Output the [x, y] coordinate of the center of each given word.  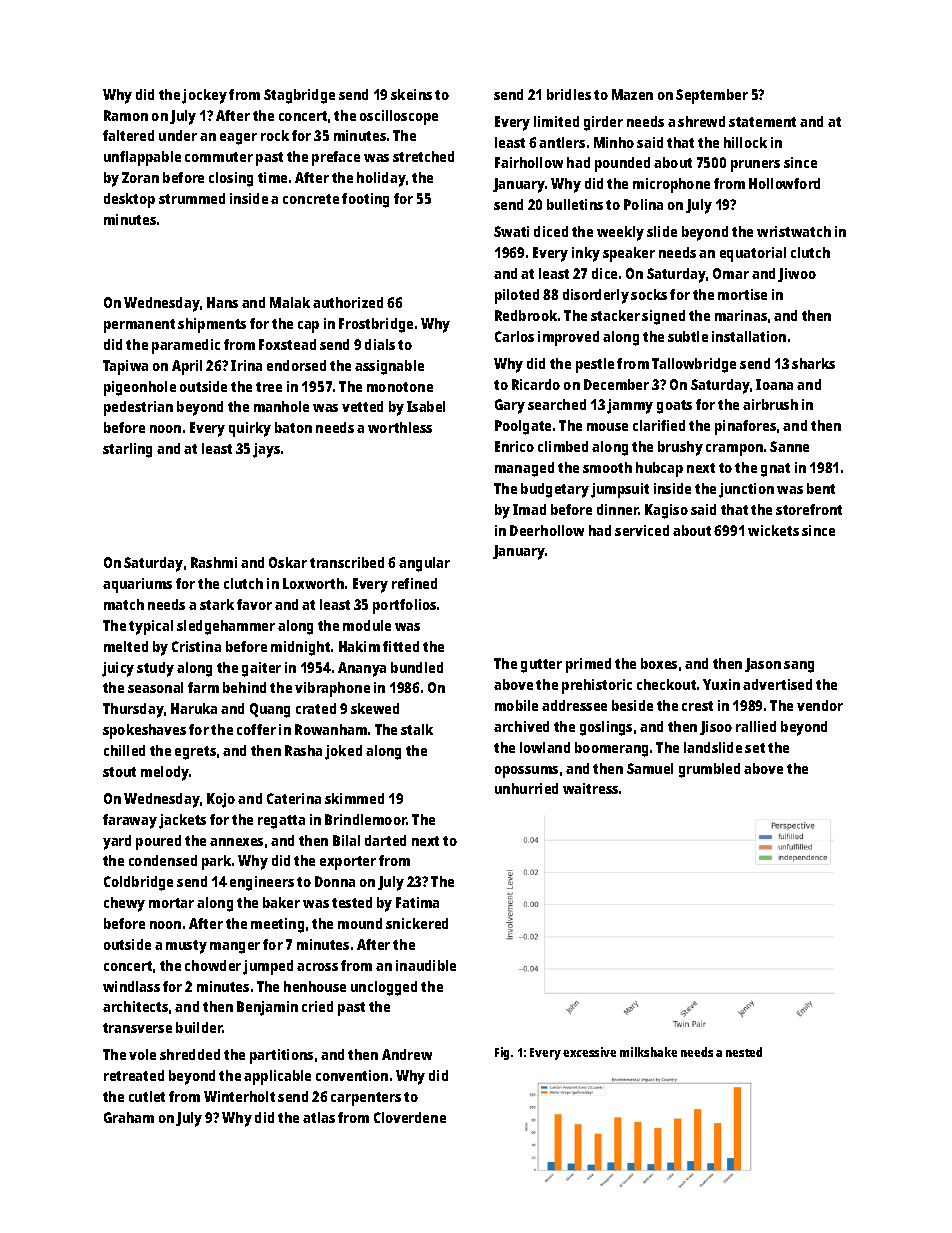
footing [365, 200]
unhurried [526, 788]
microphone [671, 185]
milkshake [648, 1052]
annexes [236, 842]
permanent [139, 326]
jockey [204, 96]
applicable [277, 1077]
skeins [411, 94]
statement [762, 122]
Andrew [407, 1054]
